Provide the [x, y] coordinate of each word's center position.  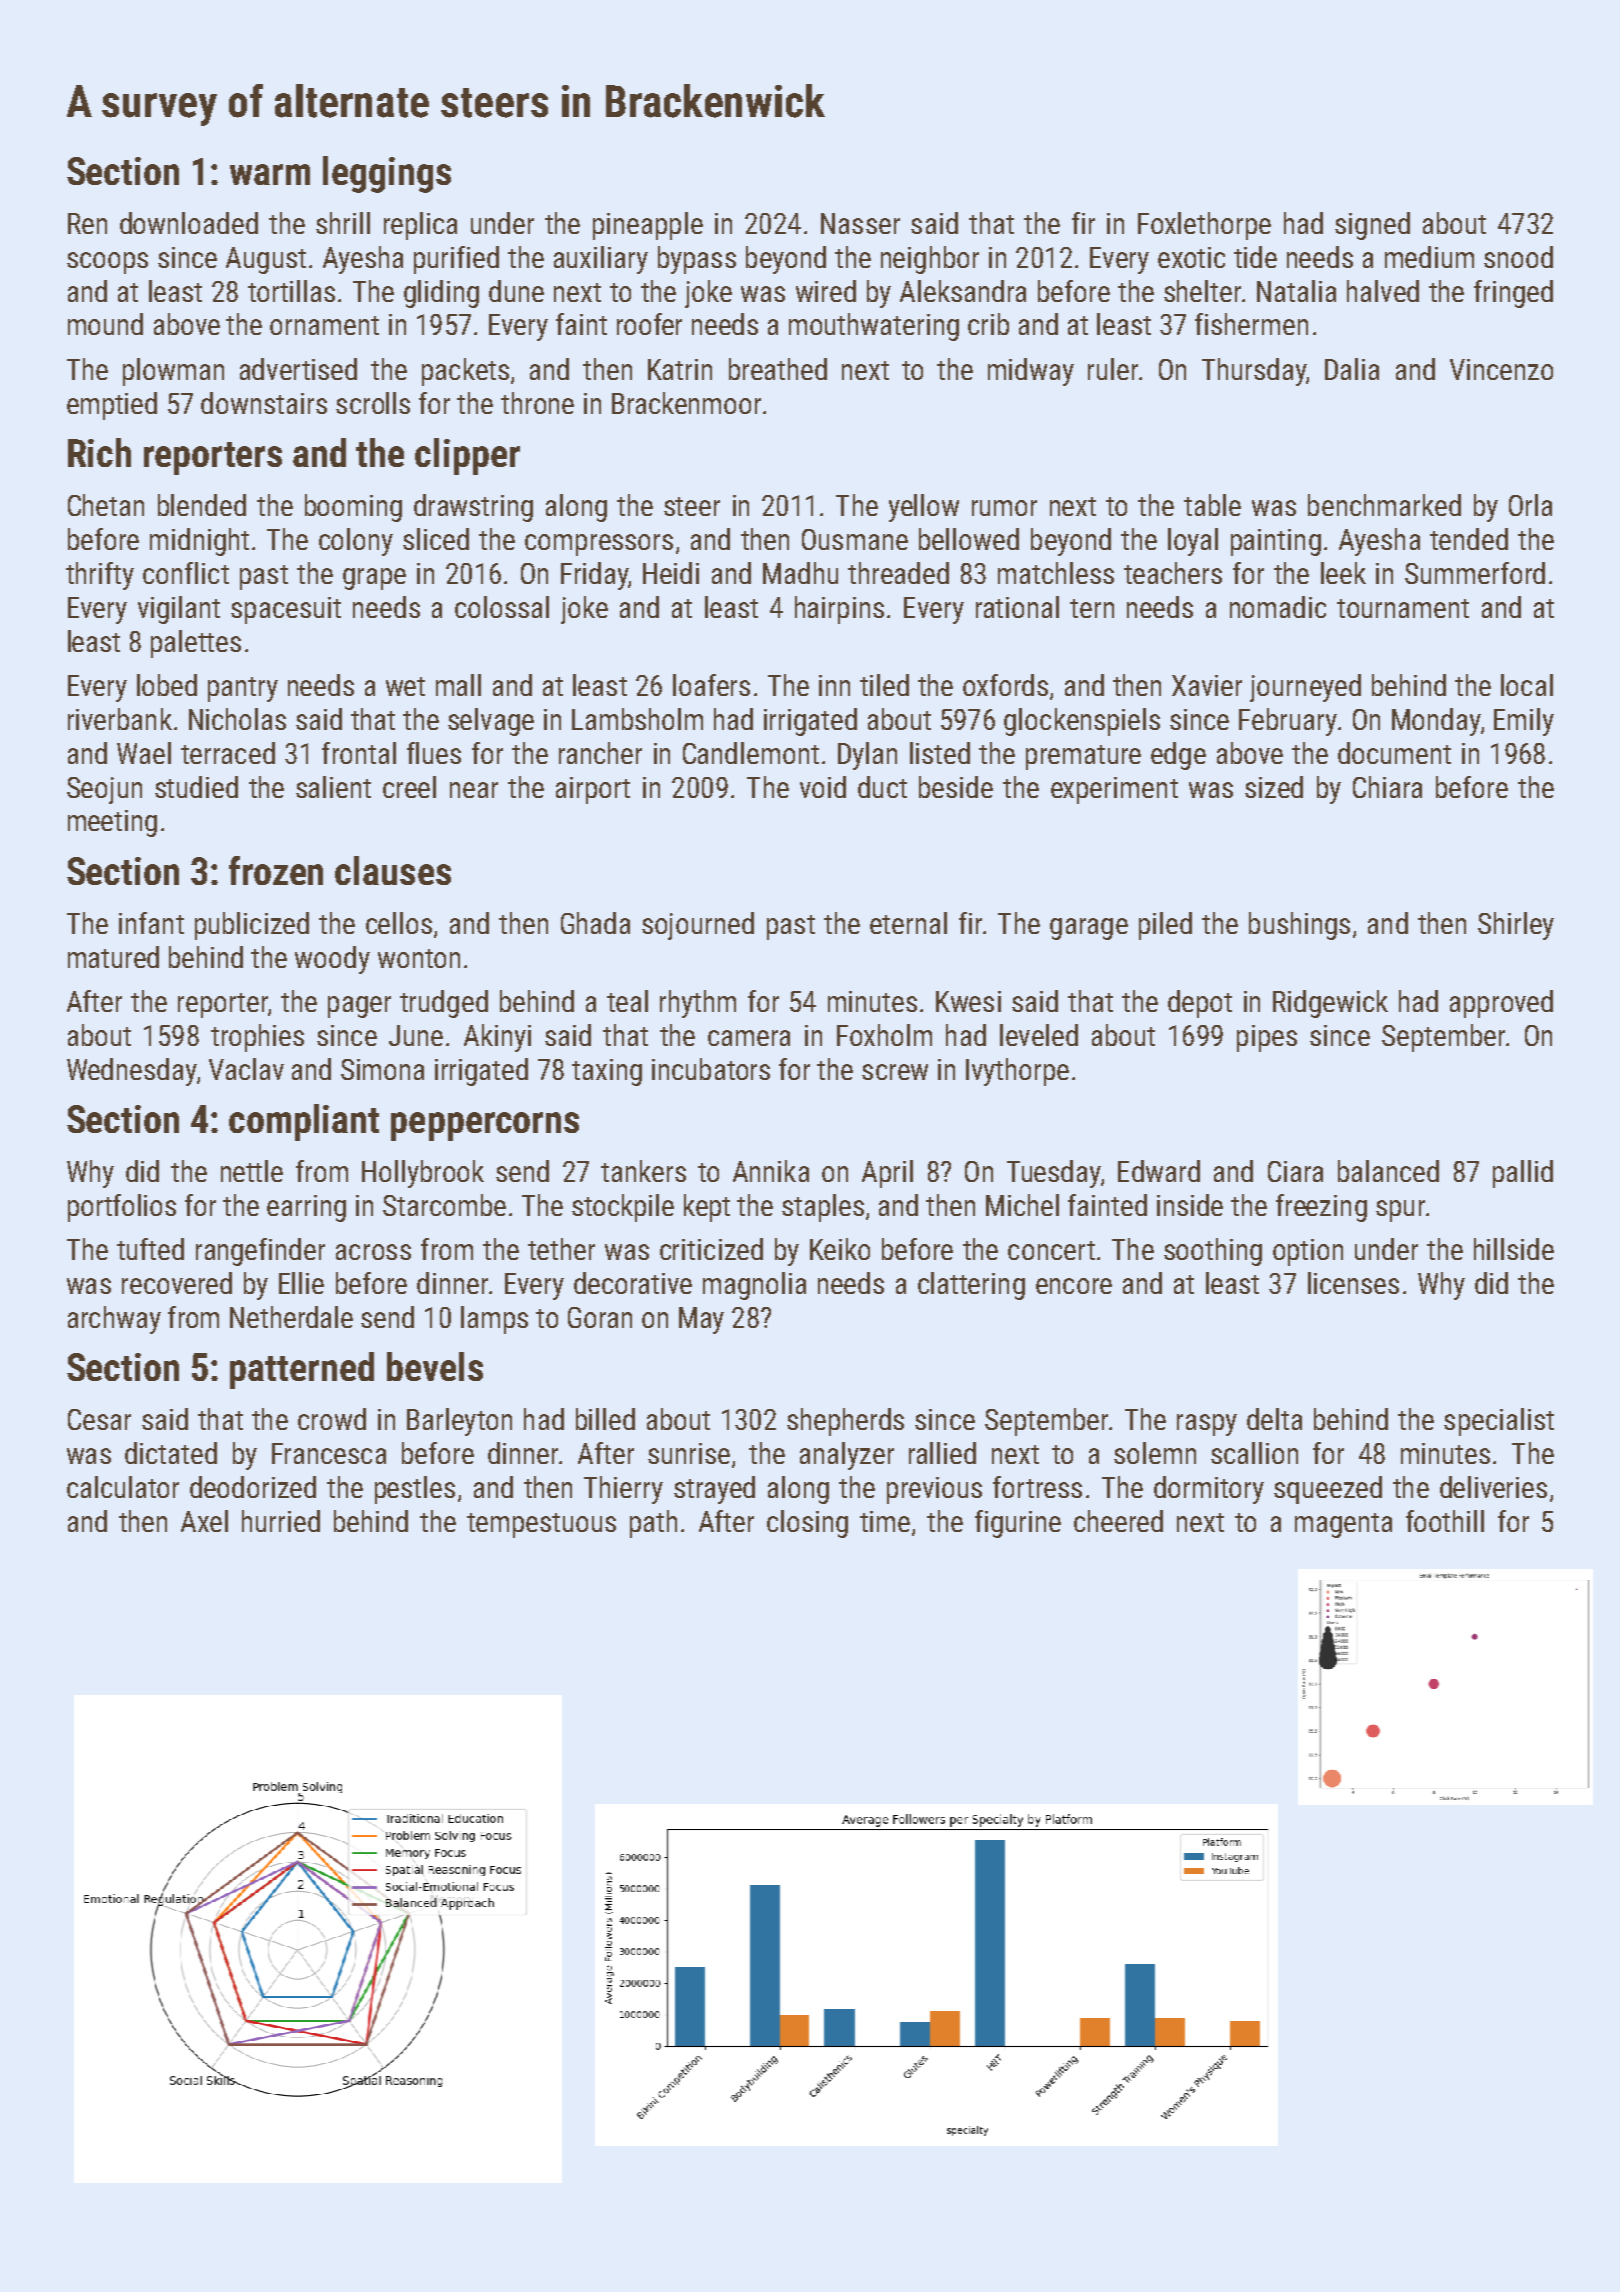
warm [270, 174]
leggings [387, 174]
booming [353, 508]
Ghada [595, 923]
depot [1200, 1004]
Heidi [671, 573]
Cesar [99, 1419]
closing [807, 1524]
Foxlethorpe [1204, 226]
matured [113, 957]
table [1212, 505]
